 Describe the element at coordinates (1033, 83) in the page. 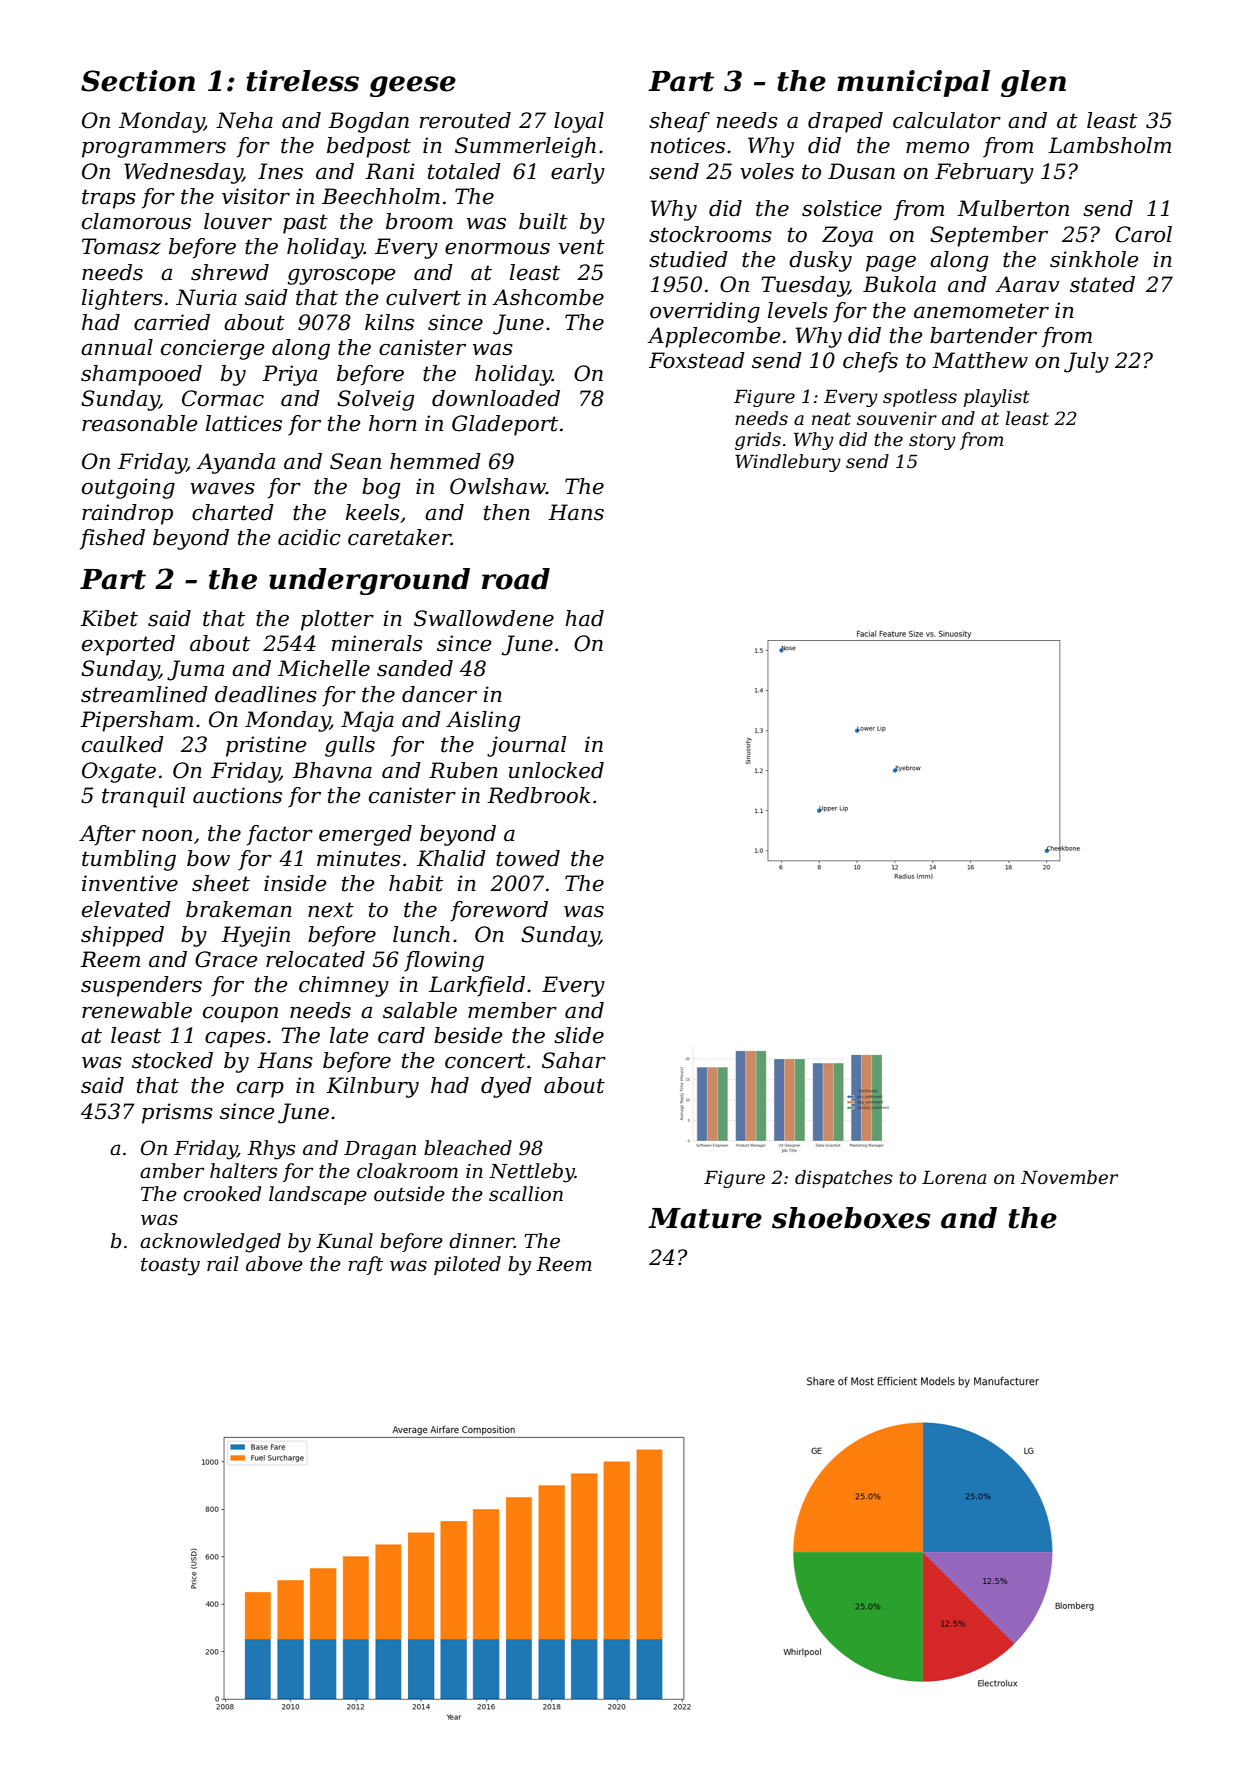

I see `glen` at that location.
